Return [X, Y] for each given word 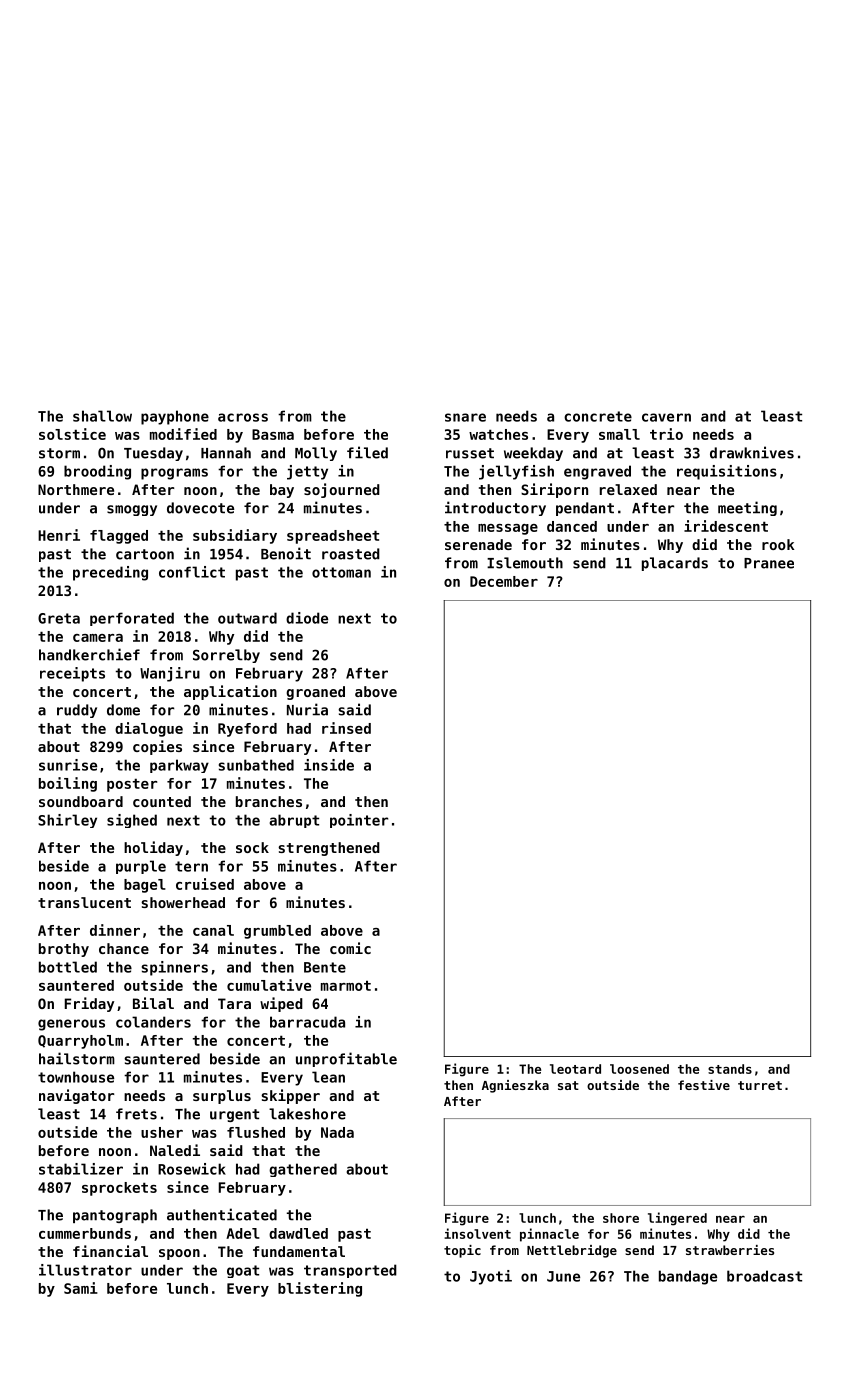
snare [465, 417]
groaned [315, 693]
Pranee [769, 563]
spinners [175, 968]
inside [329, 765]
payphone [175, 417]
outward [247, 618]
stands [730, 1069]
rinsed [346, 728]
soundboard [81, 801]
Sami [81, 1288]
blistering [320, 1289]
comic [350, 948]
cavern [666, 417]
